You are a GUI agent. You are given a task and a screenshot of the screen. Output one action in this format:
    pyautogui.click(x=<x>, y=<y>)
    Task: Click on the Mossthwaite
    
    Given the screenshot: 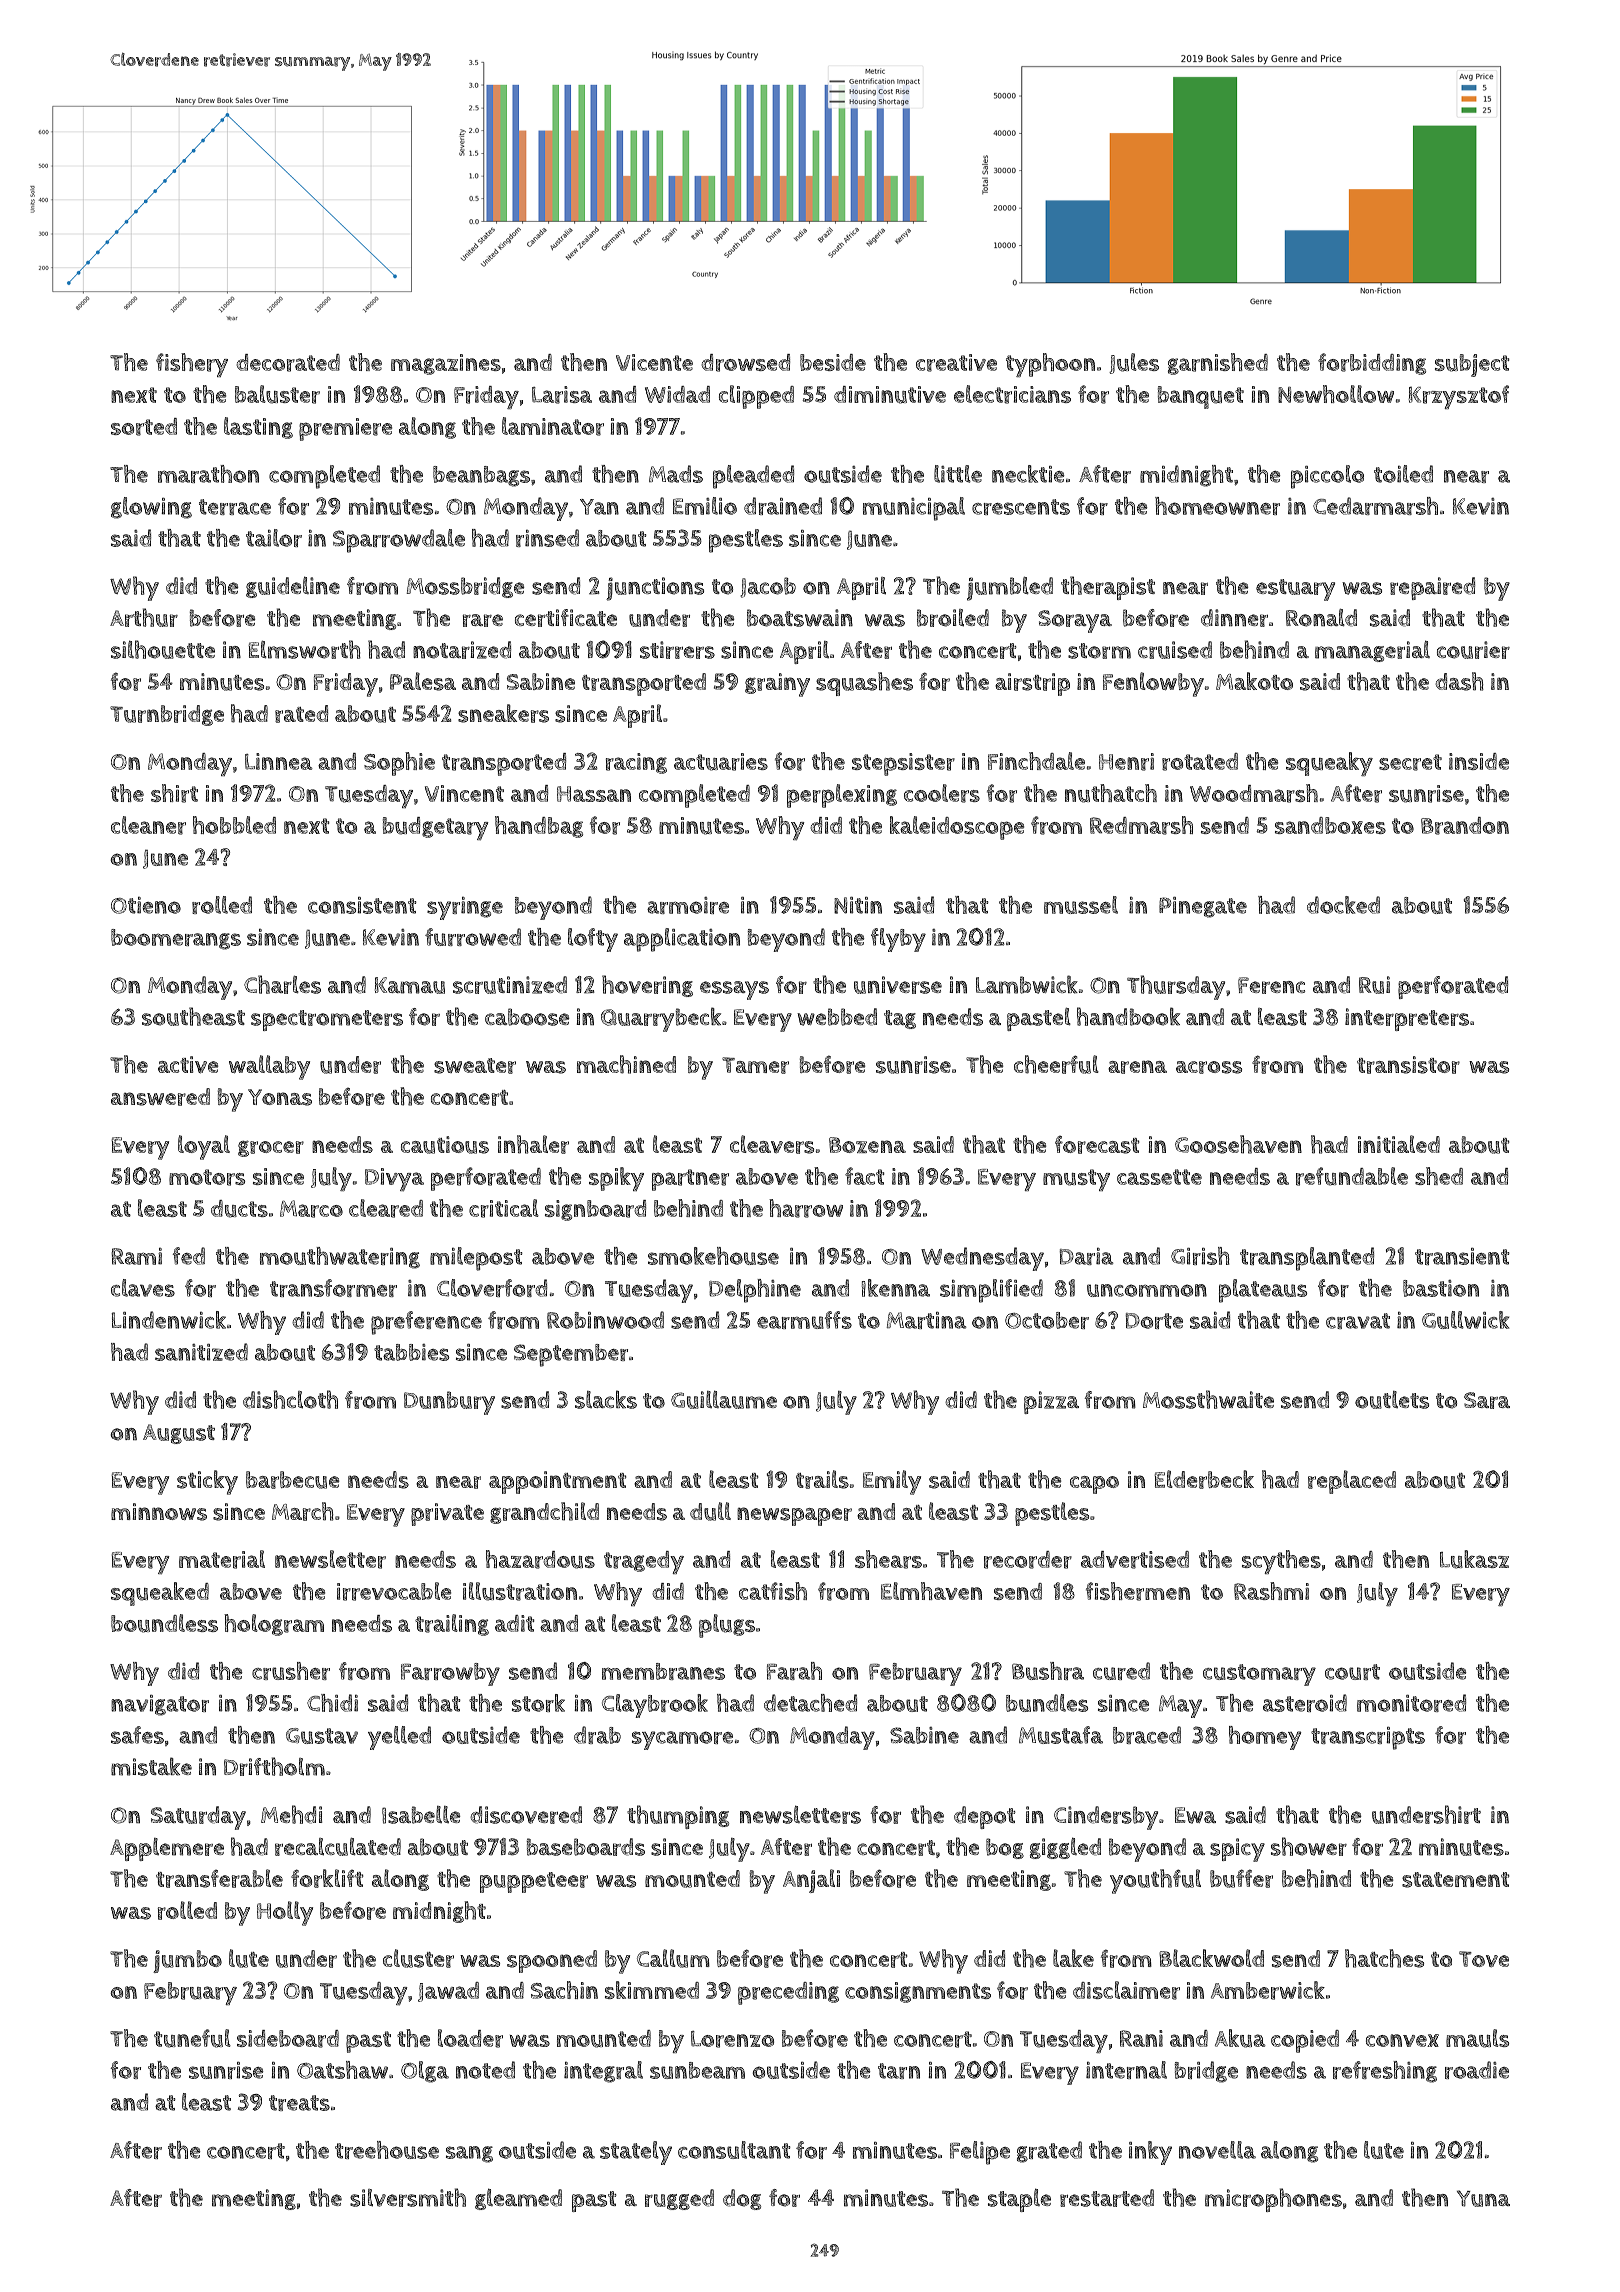 What is the action you would take?
    pyautogui.click(x=1208, y=1399)
